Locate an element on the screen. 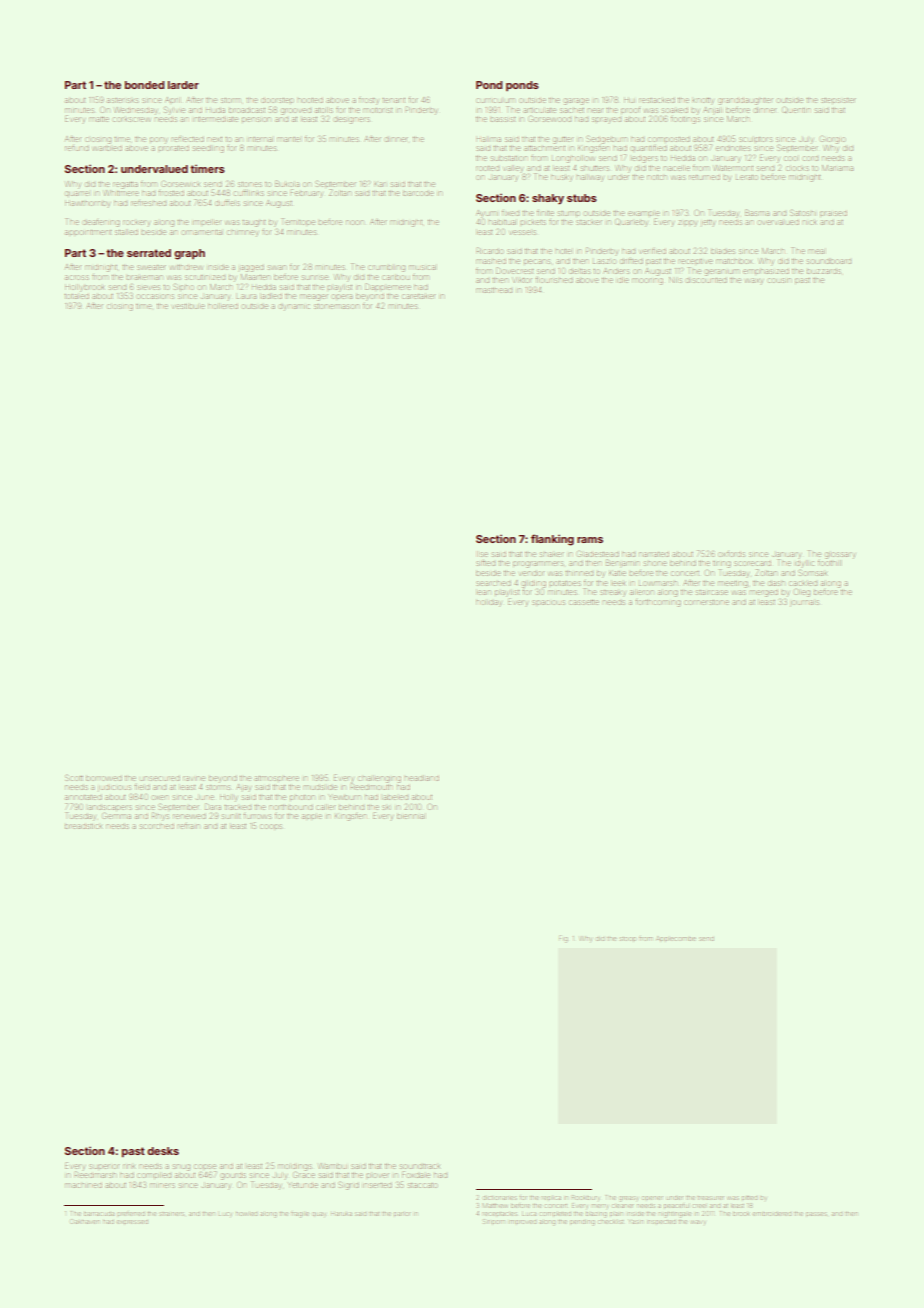 Image resolution: width=924 pixels, height=1308 pixels. totaled is located at coordinates (77, 296).
